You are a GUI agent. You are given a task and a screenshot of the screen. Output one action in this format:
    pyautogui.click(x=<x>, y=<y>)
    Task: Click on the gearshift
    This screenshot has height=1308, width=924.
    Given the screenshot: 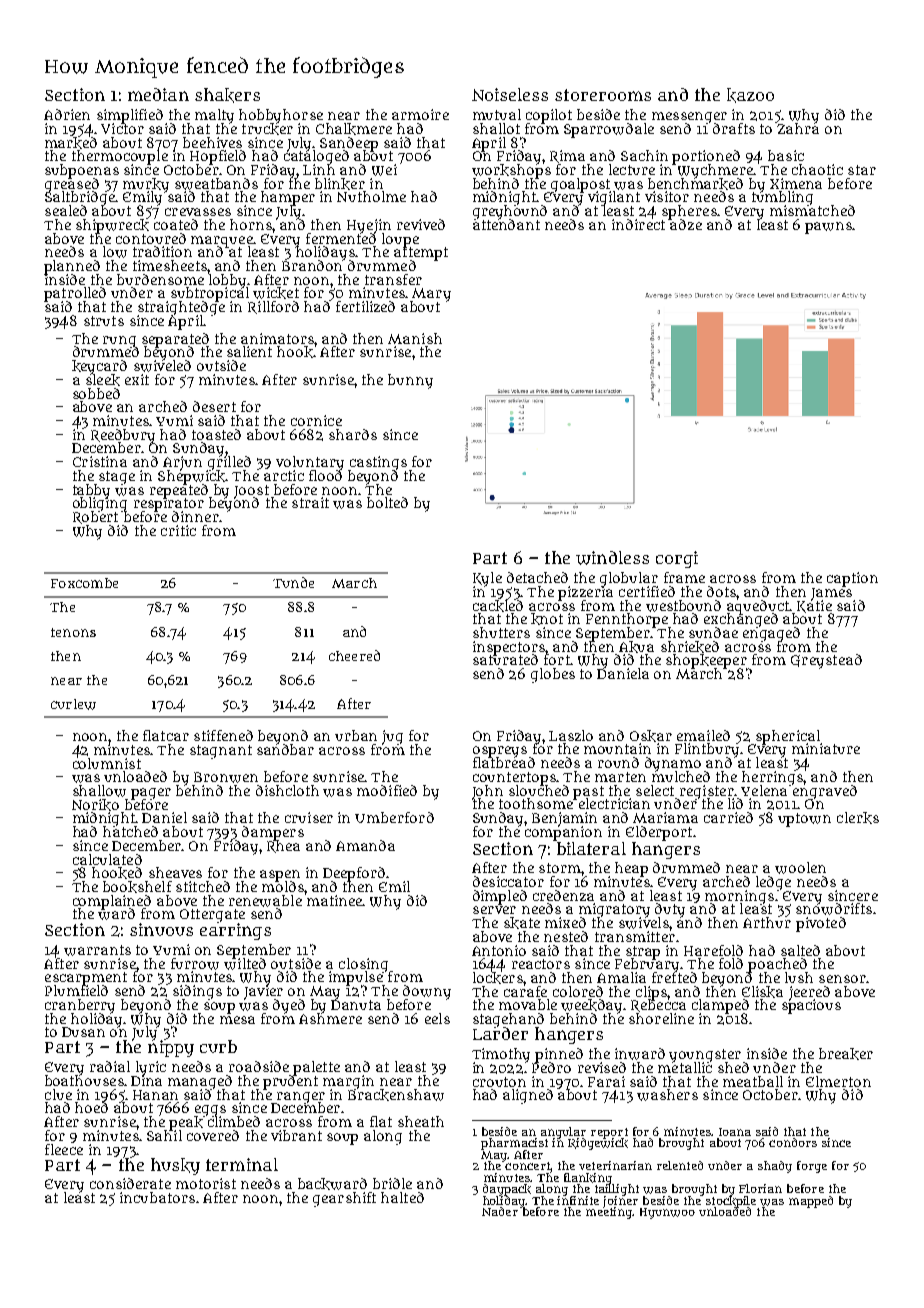 What is the action you would take?
    pyautogui.click(x=344, y=1199)
